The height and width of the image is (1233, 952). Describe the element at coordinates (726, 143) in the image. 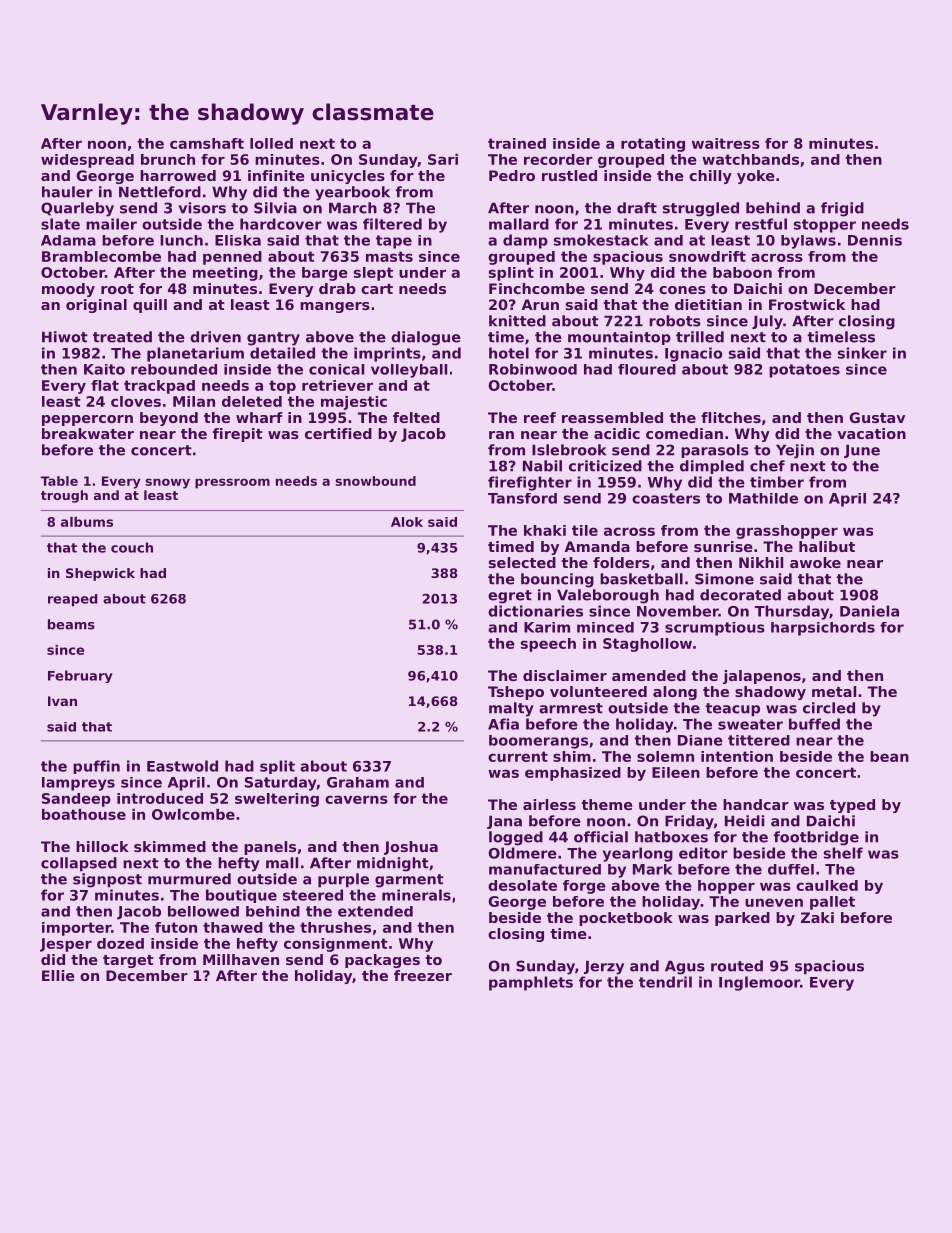

I see `waitress` at that location.
